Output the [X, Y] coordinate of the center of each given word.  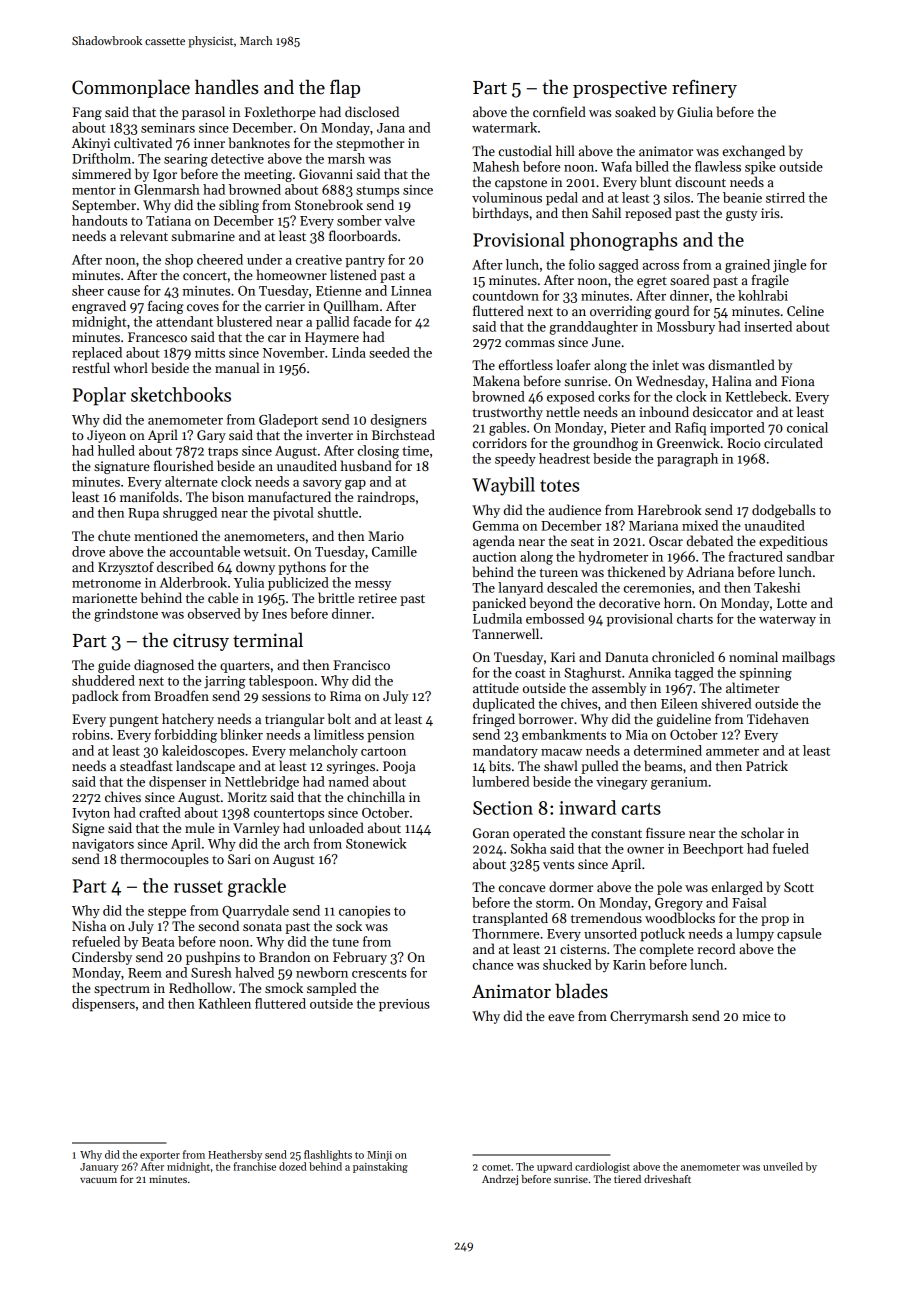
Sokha [529, 848]
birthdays [500, 214]
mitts [210, 353]
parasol [203, 113]
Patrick [767, 765]
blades [581, 991]
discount [700, 181]
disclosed [372, 111]
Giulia [695, 111]
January [99, 1168]
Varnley [256, 829]
